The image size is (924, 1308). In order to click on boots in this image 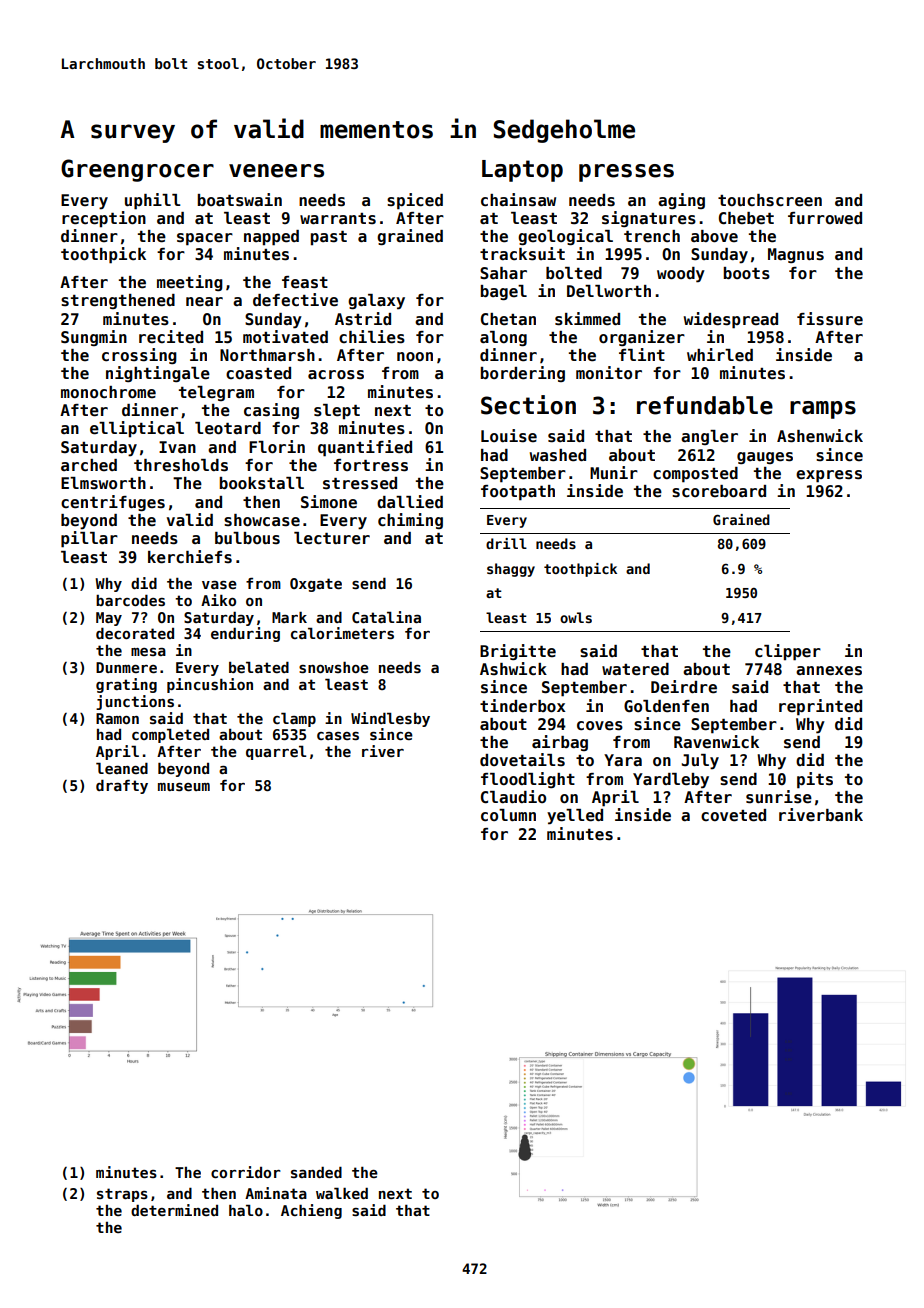, I will do `click(746, 273)`.
